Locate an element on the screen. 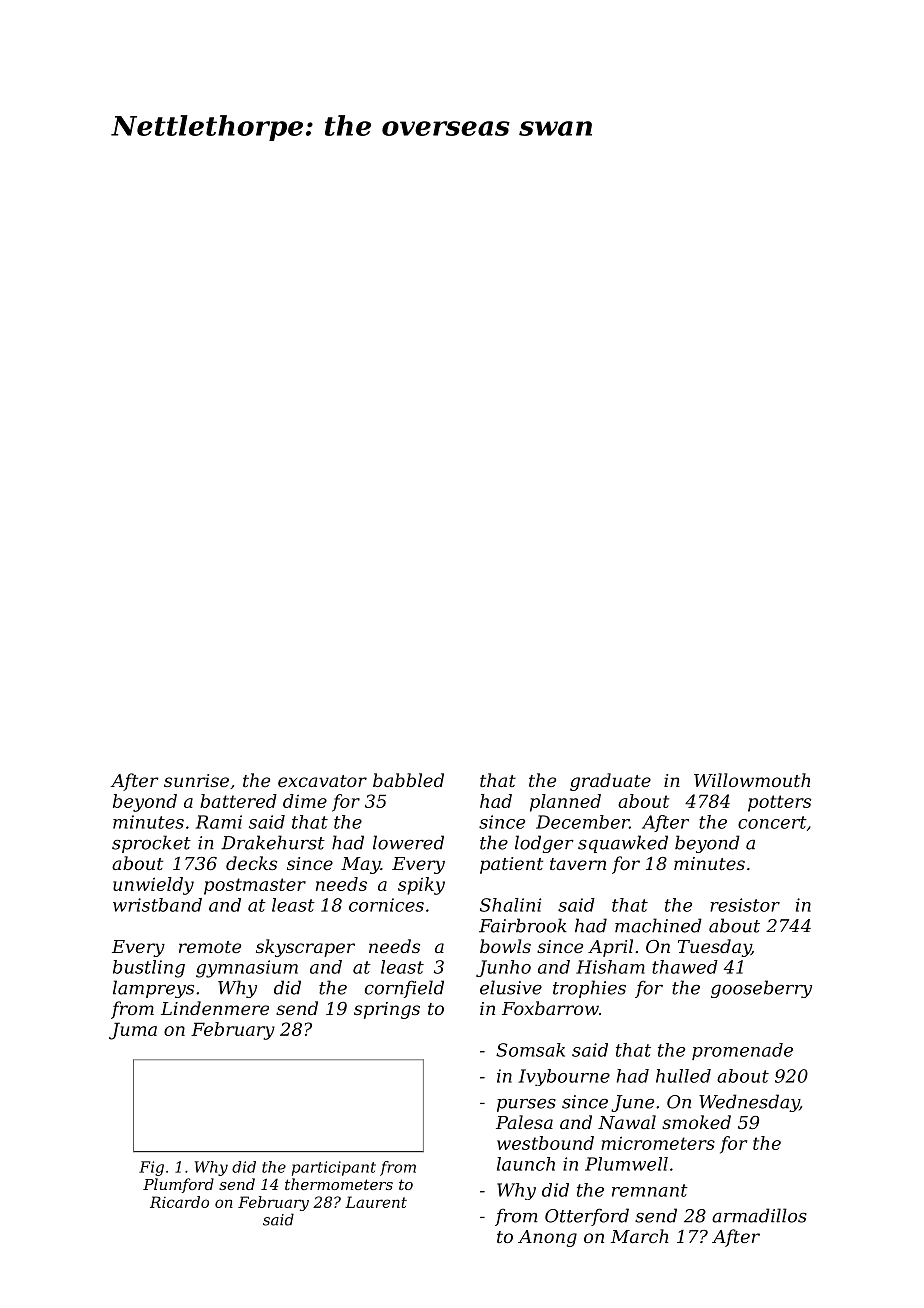  concert is located at coordinates (772, 822).
